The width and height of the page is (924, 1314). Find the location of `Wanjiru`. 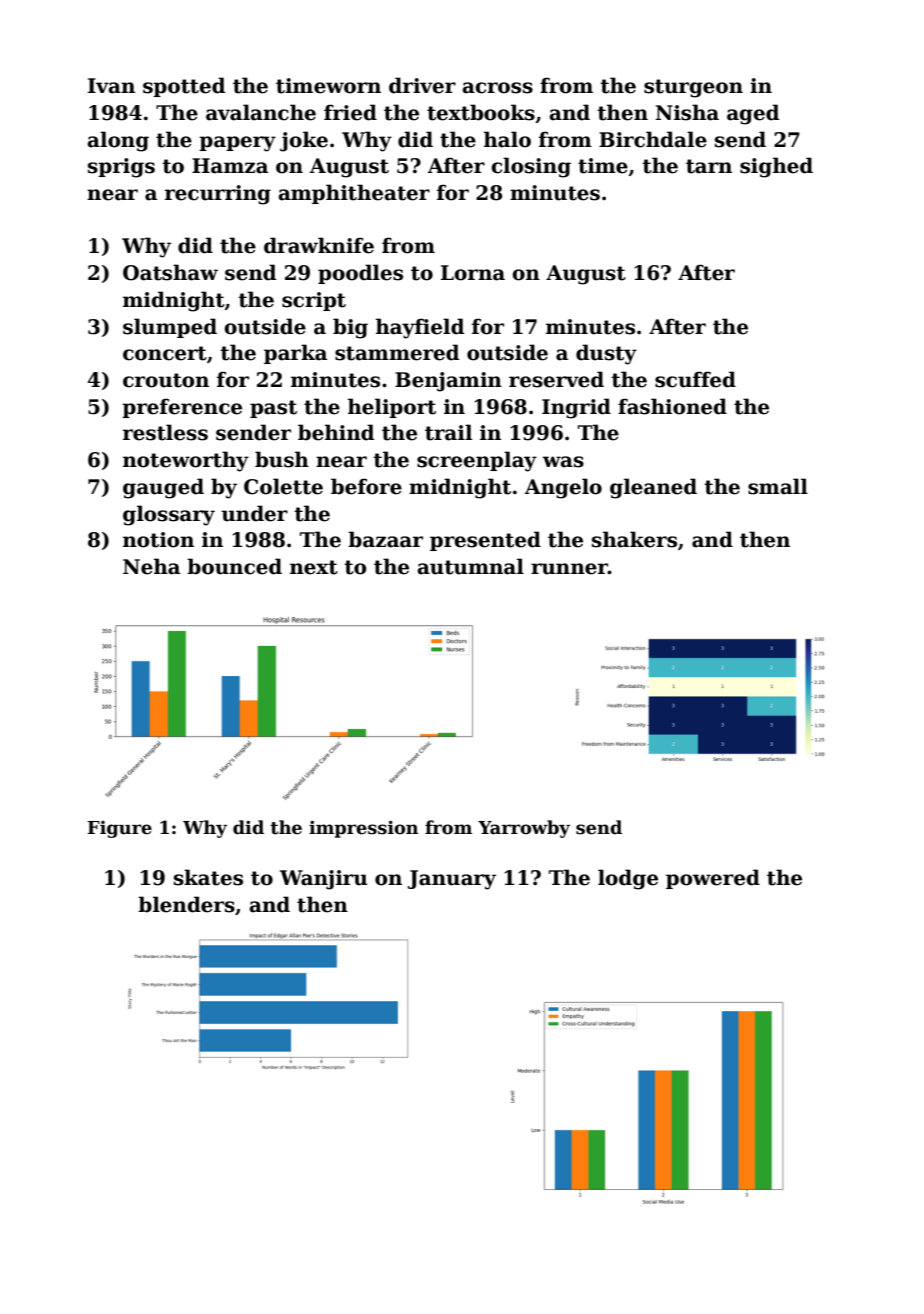

Wanjiru is located at coordinates (323, 880).
